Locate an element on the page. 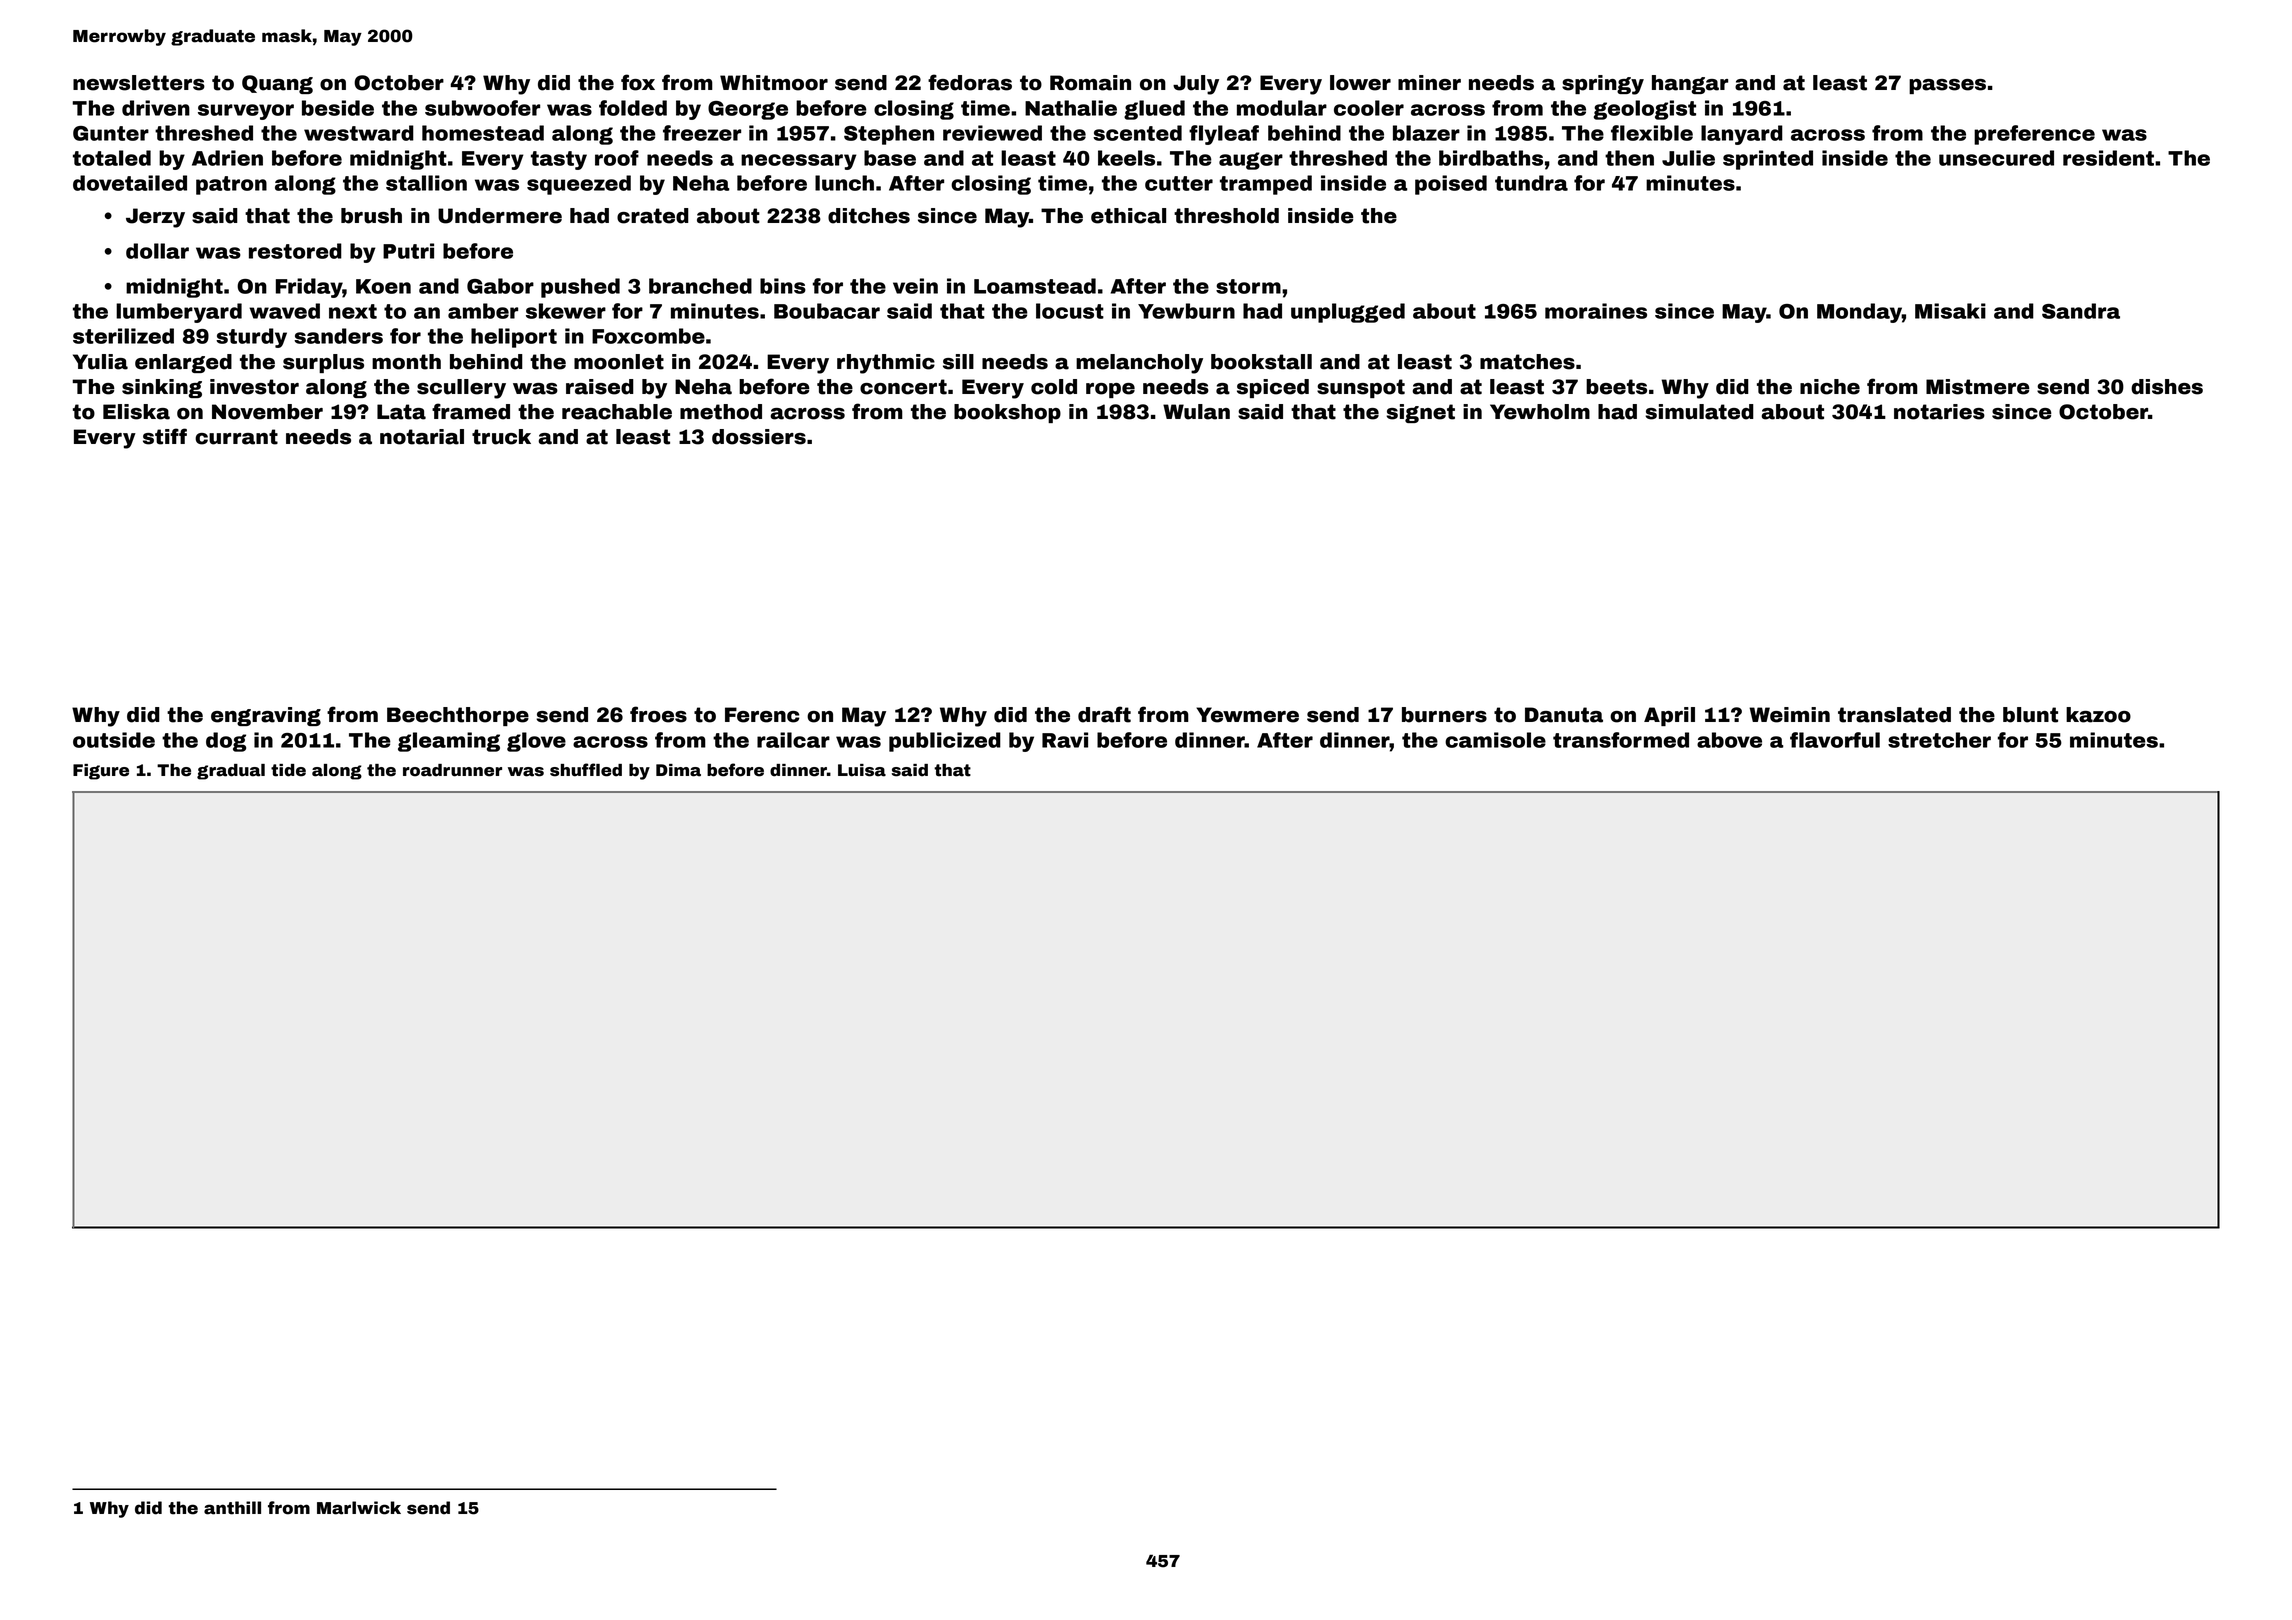 The height and width of the image is (1620, 2292). stretcher is located at coordinates (1939, 740).
